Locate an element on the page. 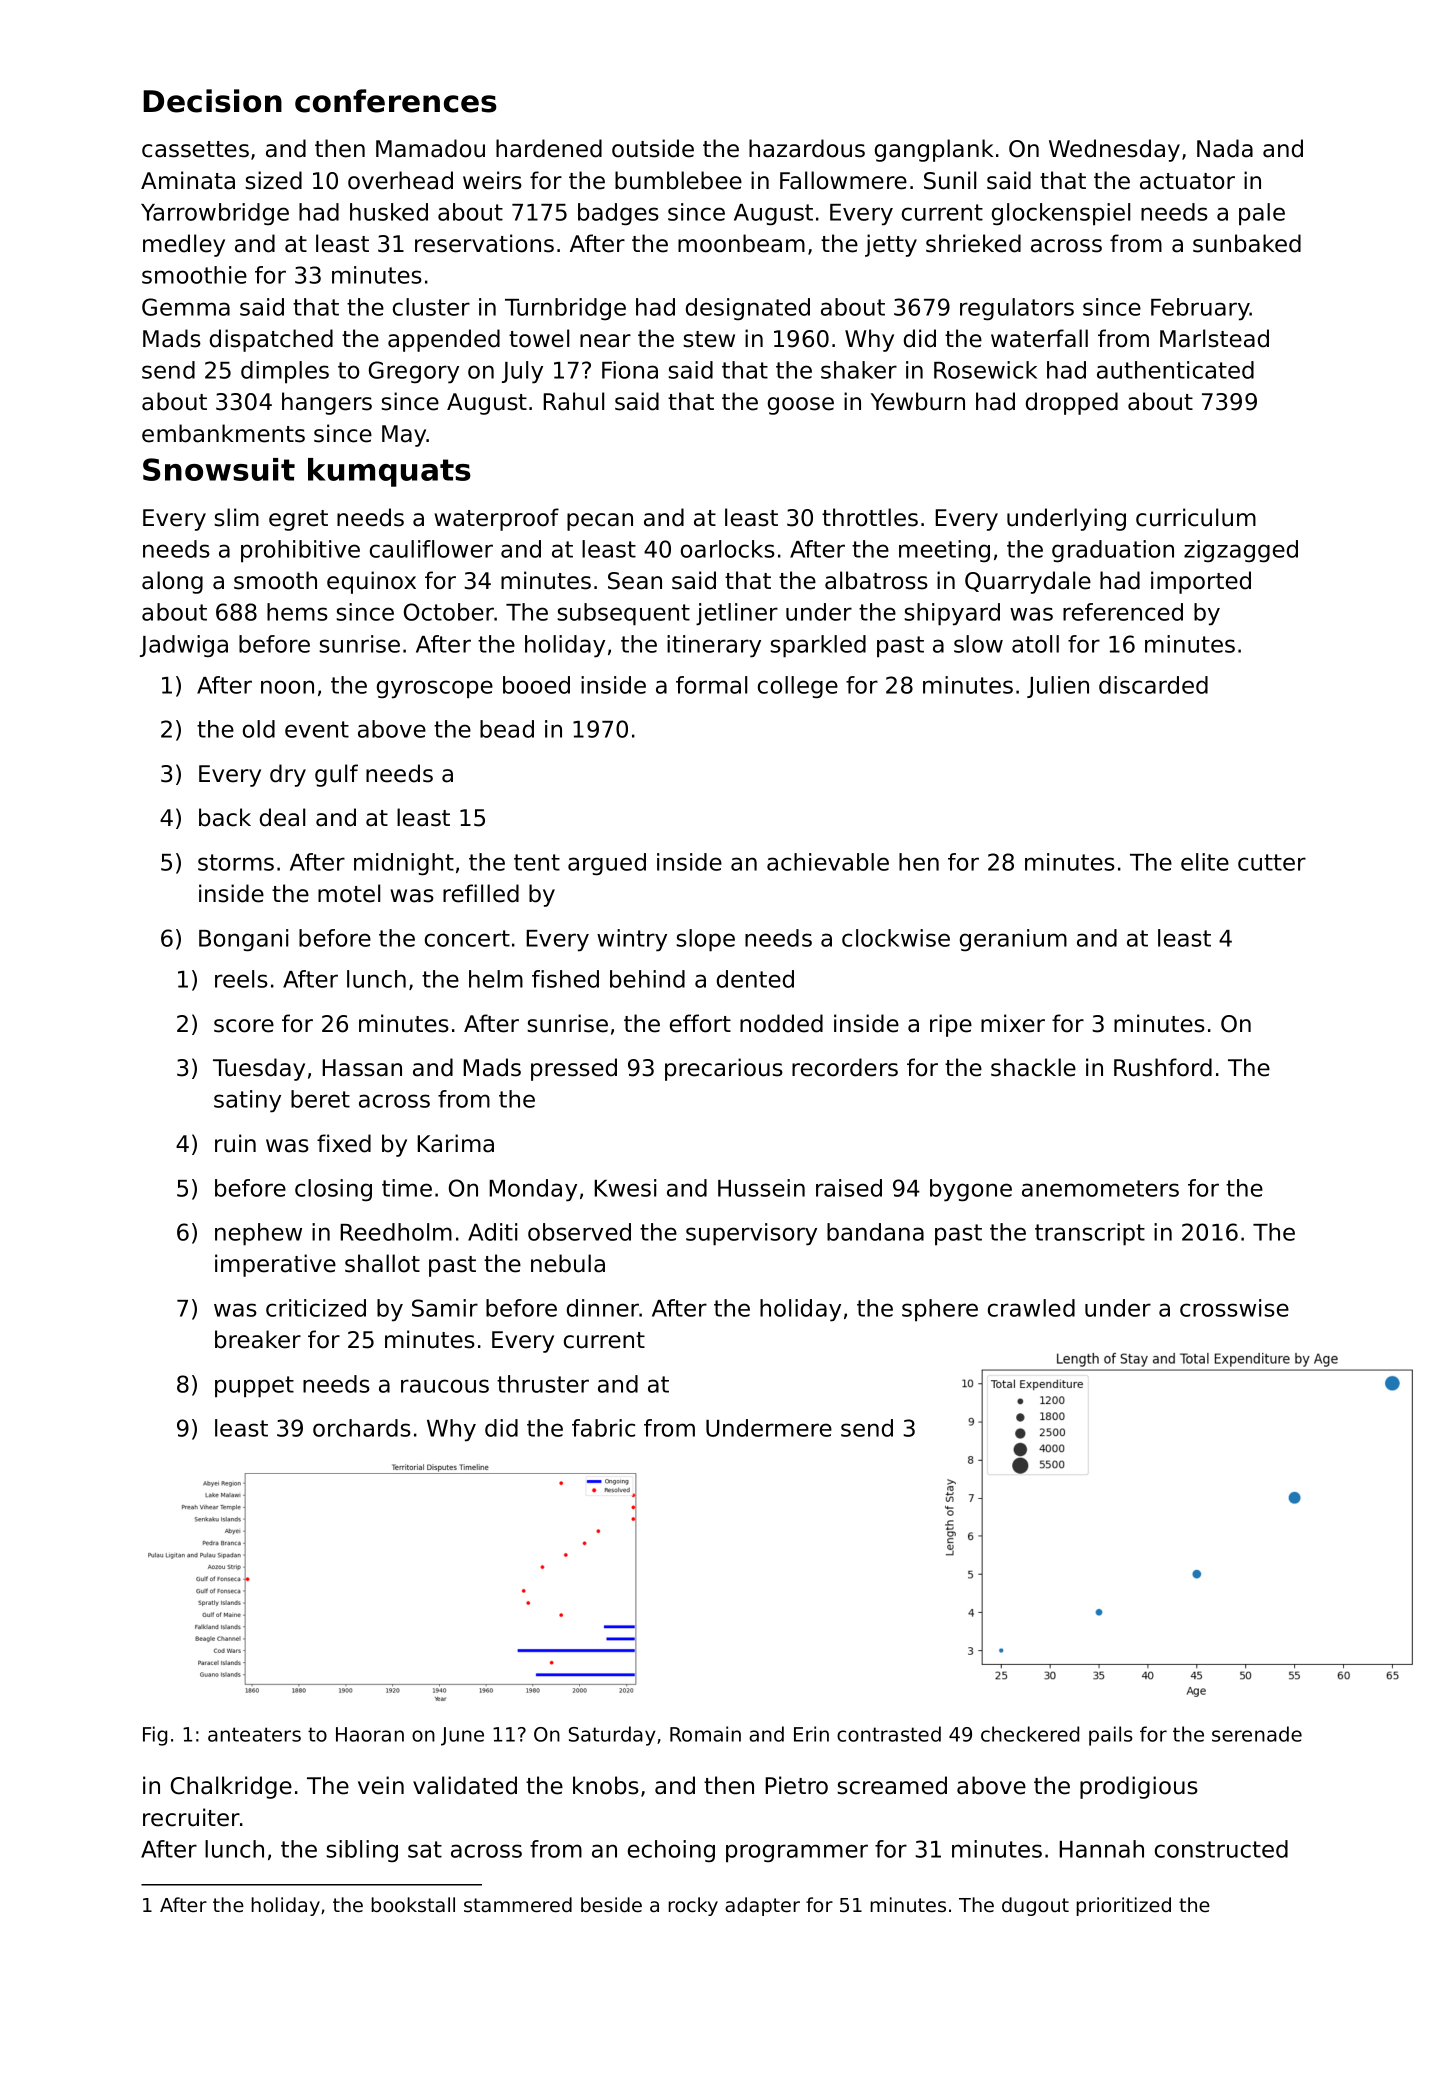 This document has width=1450, height=2100. precarious is located at coordinates (724, 1069).
